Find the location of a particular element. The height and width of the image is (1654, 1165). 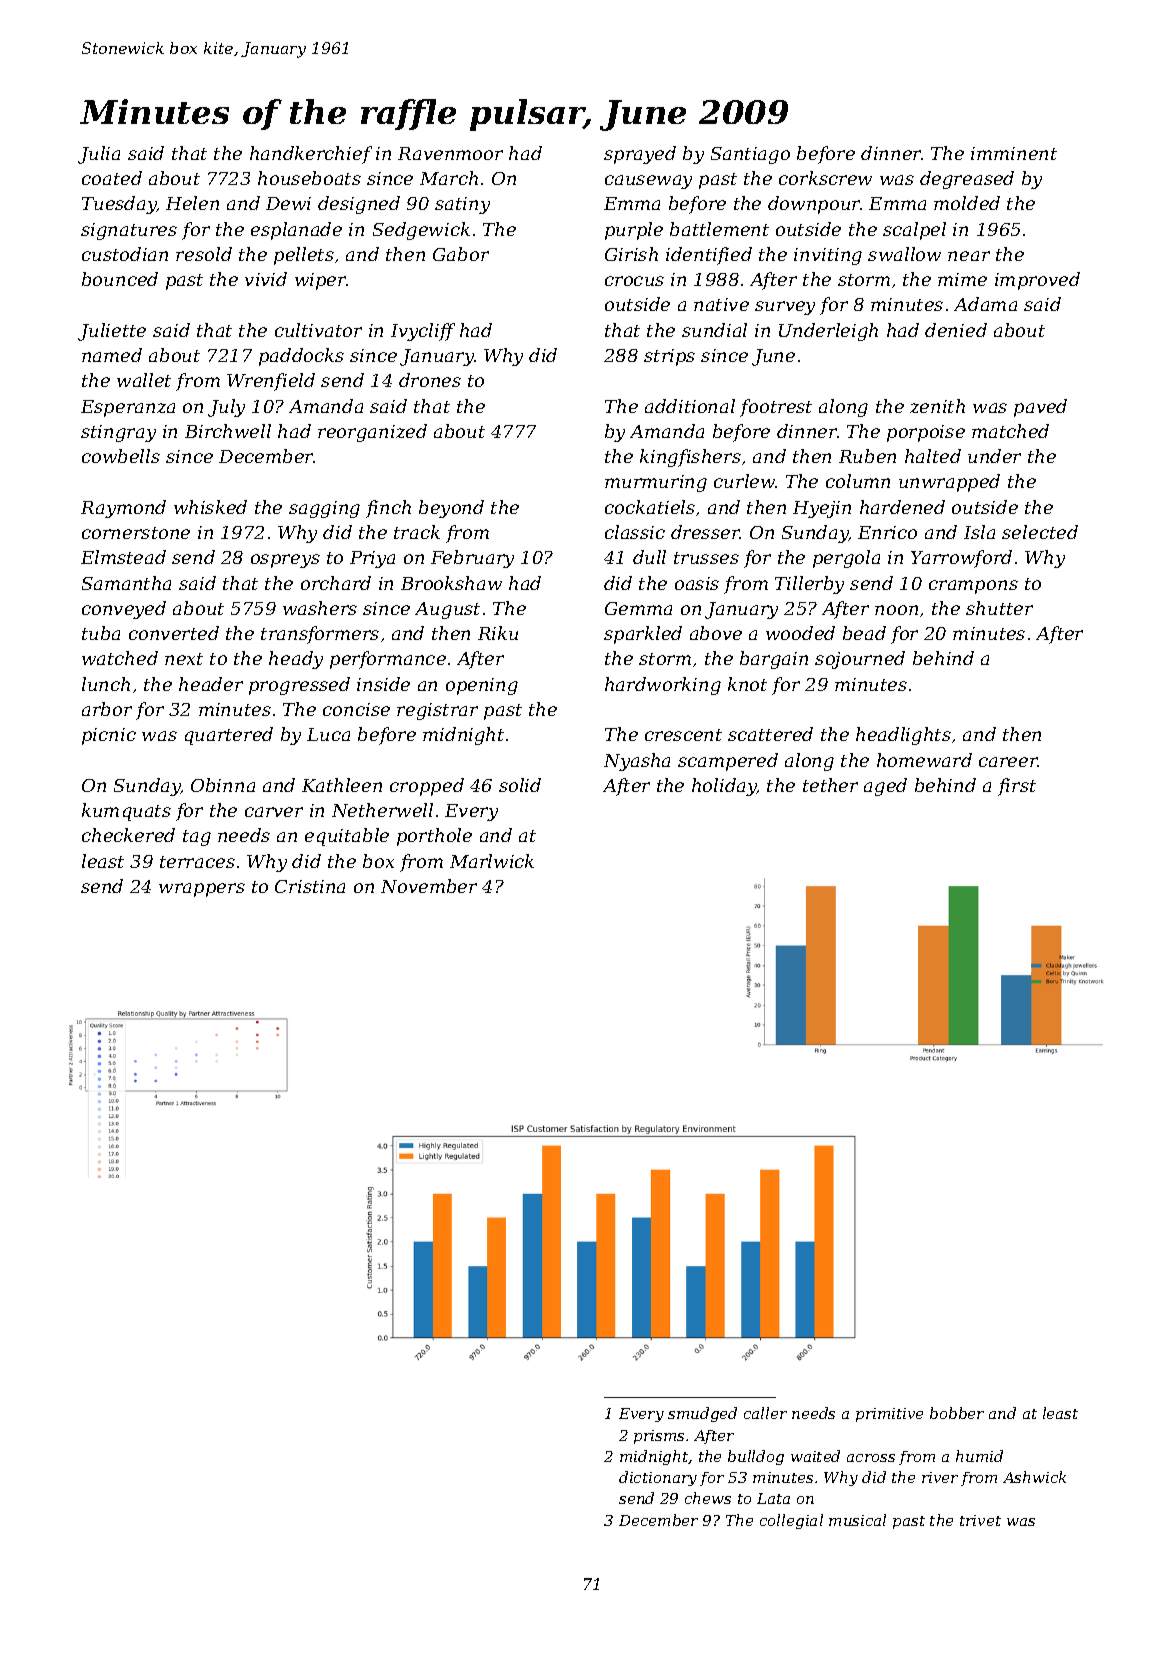

reorganized is located at coordinates (372, 433).
